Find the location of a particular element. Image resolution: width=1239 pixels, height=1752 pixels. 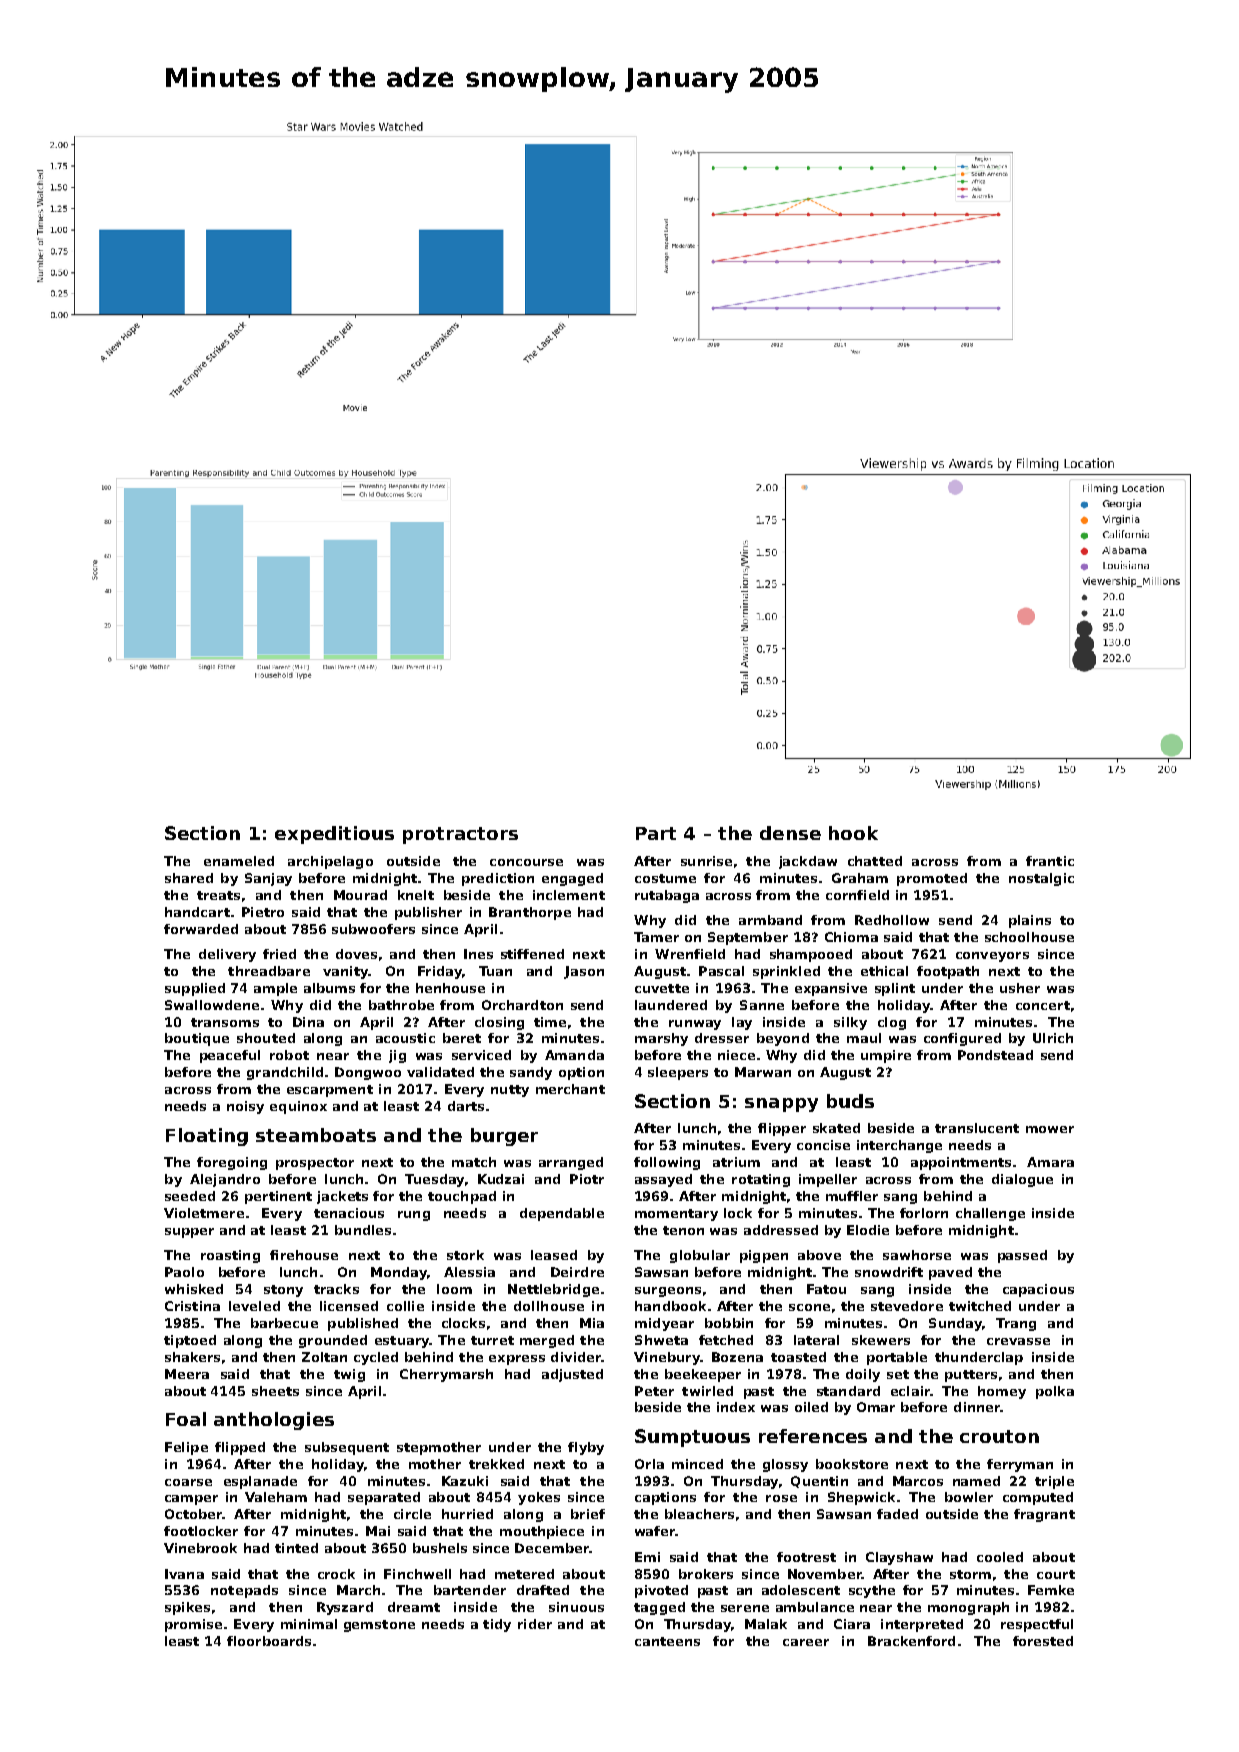

Sanne is located at coordinates (762, 1005).
